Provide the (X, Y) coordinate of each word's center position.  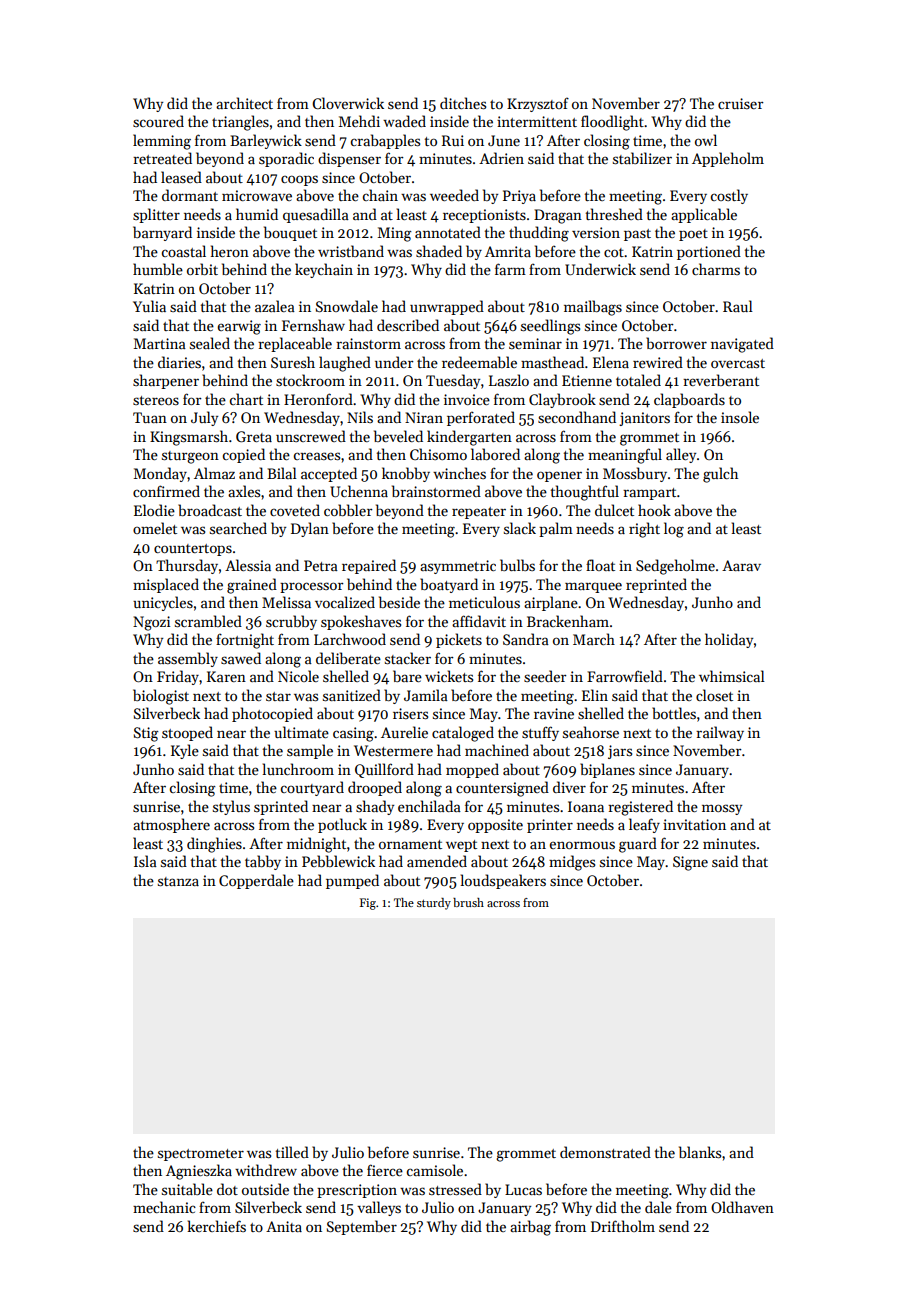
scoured (158, 121)
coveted (295, 510)
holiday (729, 640)
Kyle (185, 751)
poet (693, 235)
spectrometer (201, 1155)
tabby (263, 862)
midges (572, 863)
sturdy (434, 904)
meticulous (484, 602)
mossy (722, 809)
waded (404, 121)
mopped (472, 770)
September (362, 1227)
